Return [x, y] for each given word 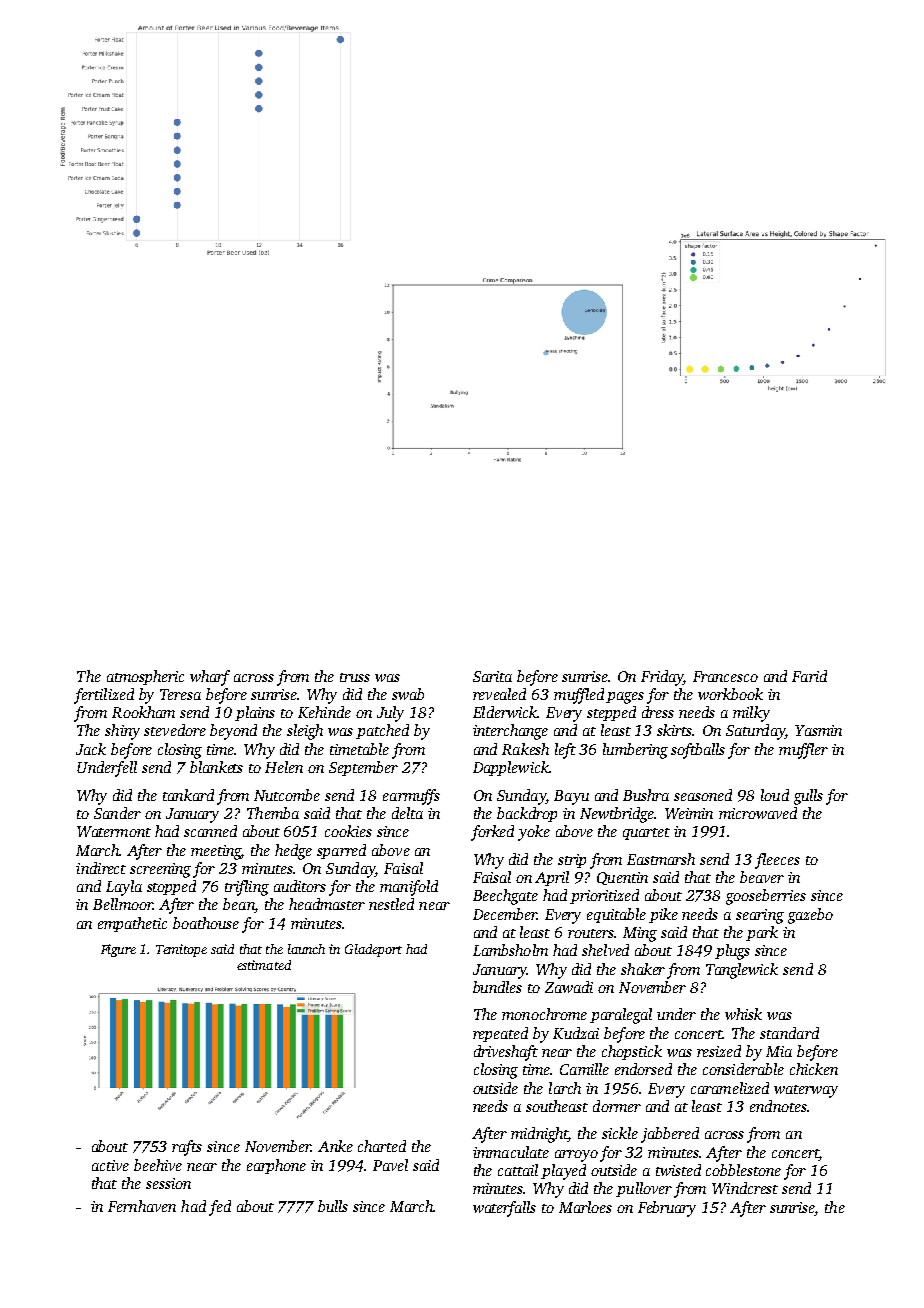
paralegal [621, 1016]
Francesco [725, 676]
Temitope [181, 950]
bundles [497, 987]
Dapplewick [511, 768]
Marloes [585, 1207]
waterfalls [504, 1209]
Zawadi [569, 987]
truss [355, 677]
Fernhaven [142, 1206]
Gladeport [373, 950]
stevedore [175, 730]
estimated [264, 965]
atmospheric [145, 677]
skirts [674, 730]
